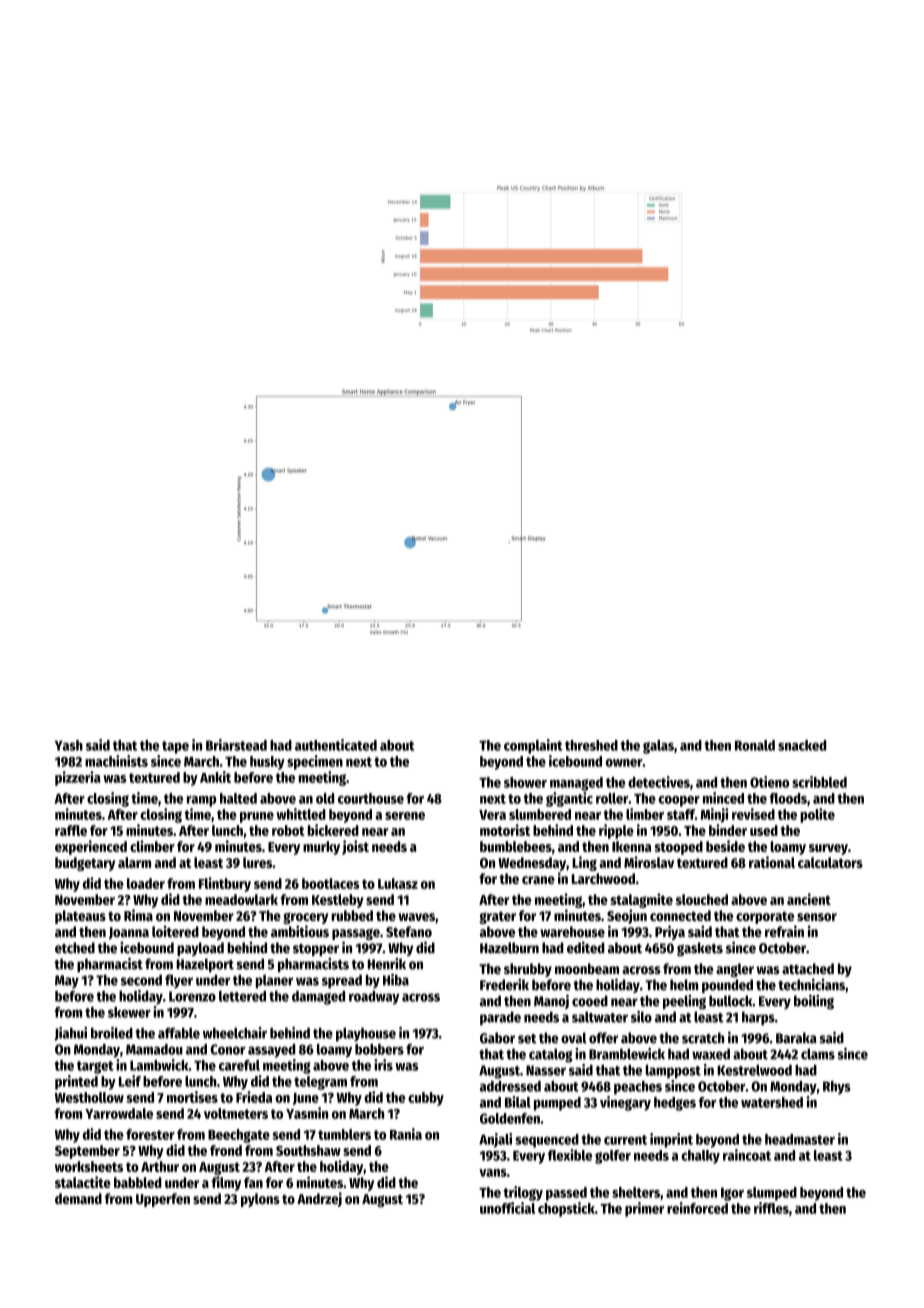 The image size is (924, 1308). Describe the element at coordinates (566, 1209) in the screenshot. I see `chopstick` at that location.
